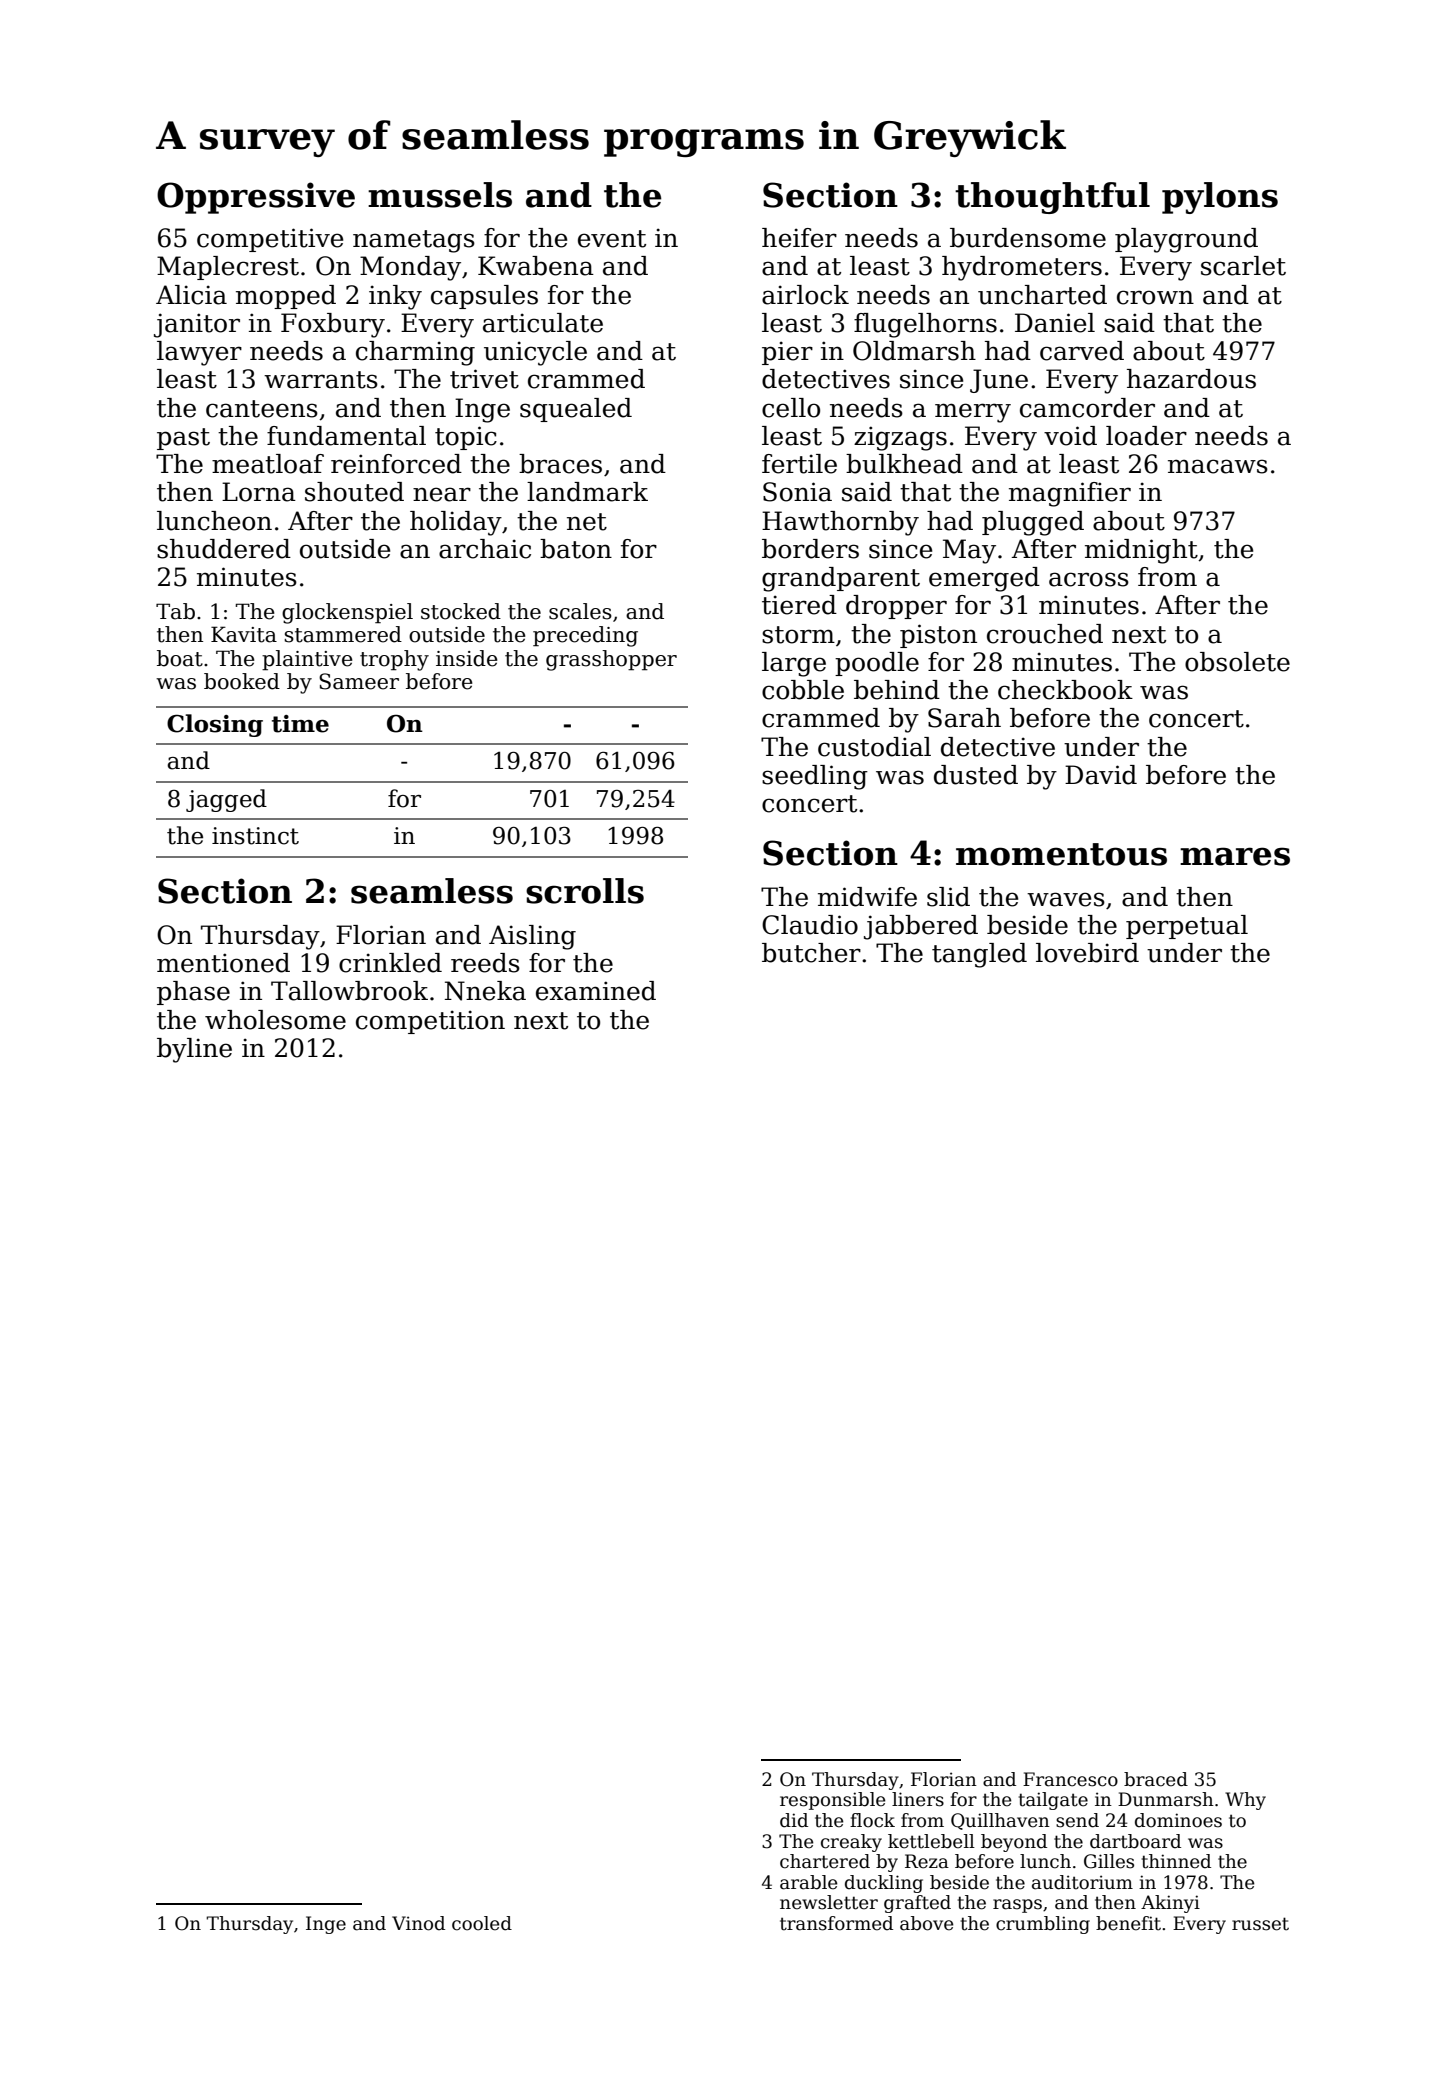 This screenshot has height=2100, width=1450. Describe the element at coordinates (440, 195) in the screenshot. I see `mussels` at that location.
